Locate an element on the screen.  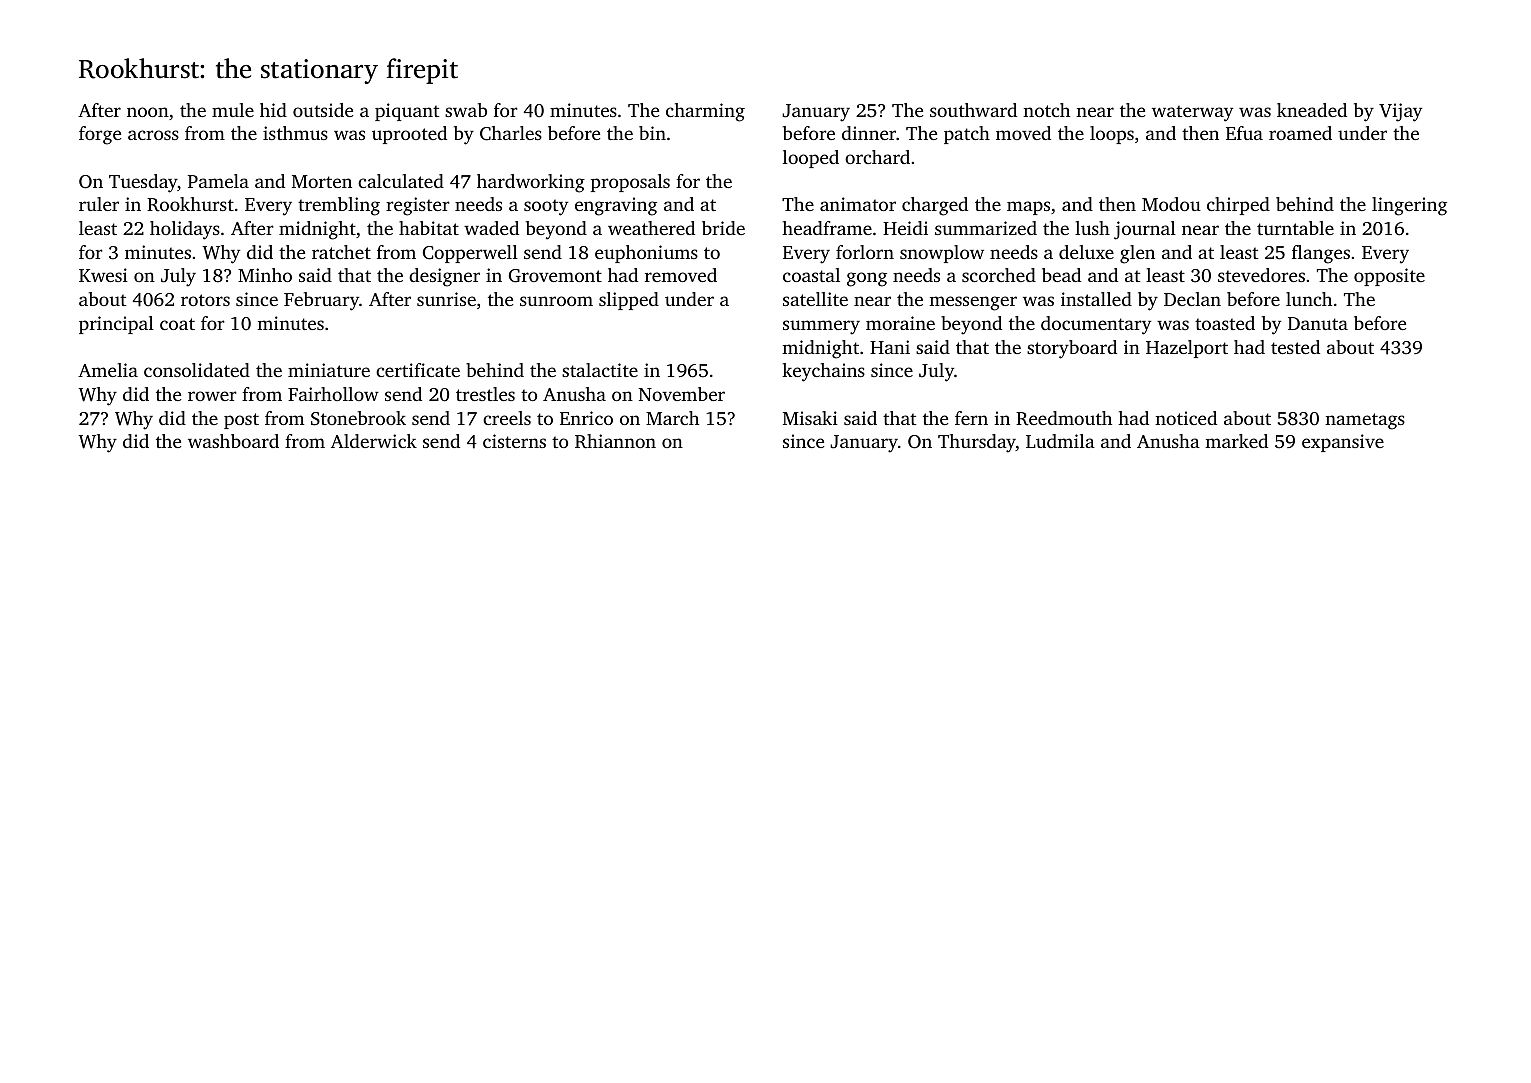
Hazelport is located at coordinates (1187, 349).
